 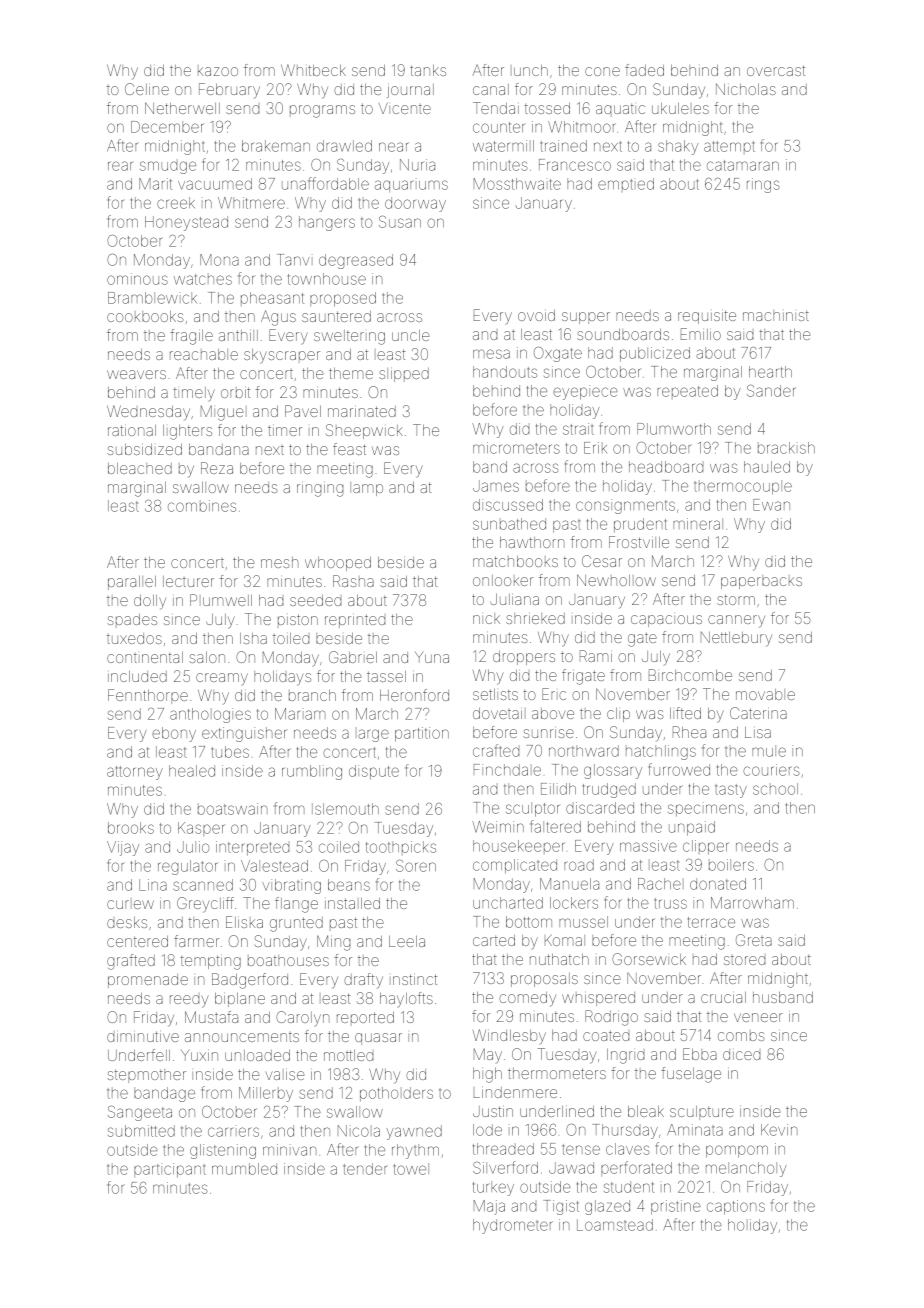 I want to click on creamy, so click(x=222, y=679).
